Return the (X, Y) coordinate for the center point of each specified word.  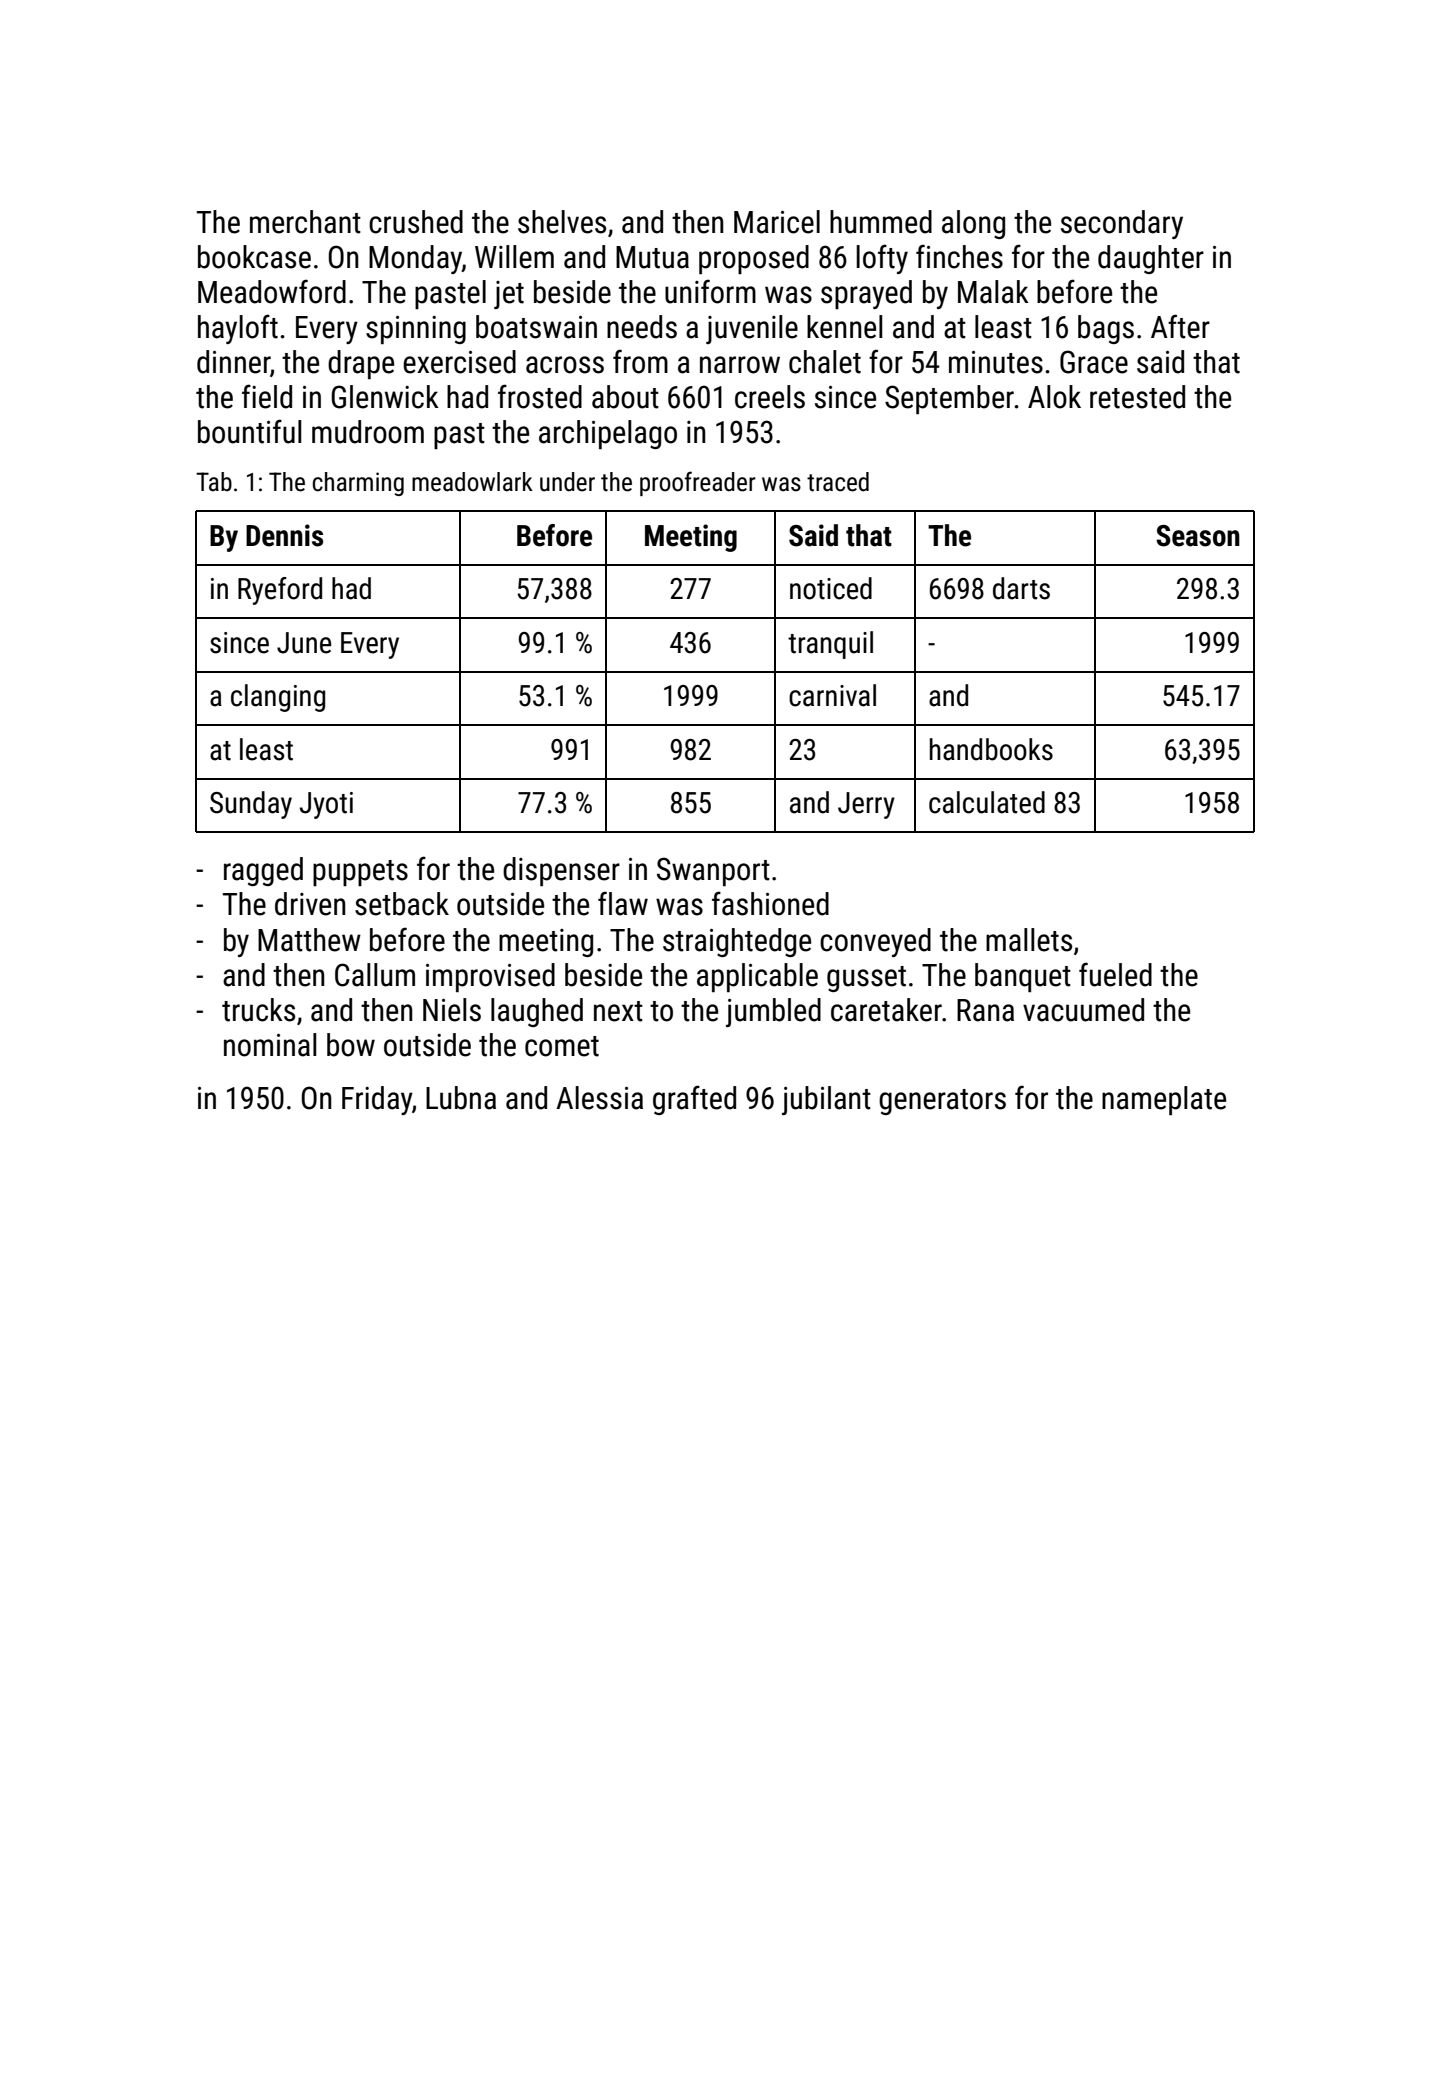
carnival (832, 695)
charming (358, 484)
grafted (694, 1100)
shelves (562, 222)
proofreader (698, 483)
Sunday (251, 805)
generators (942, 1102)
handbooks (991, 749)
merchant (305, 222)
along (973, 224)
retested (1137, 397)
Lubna (461, 1098)
